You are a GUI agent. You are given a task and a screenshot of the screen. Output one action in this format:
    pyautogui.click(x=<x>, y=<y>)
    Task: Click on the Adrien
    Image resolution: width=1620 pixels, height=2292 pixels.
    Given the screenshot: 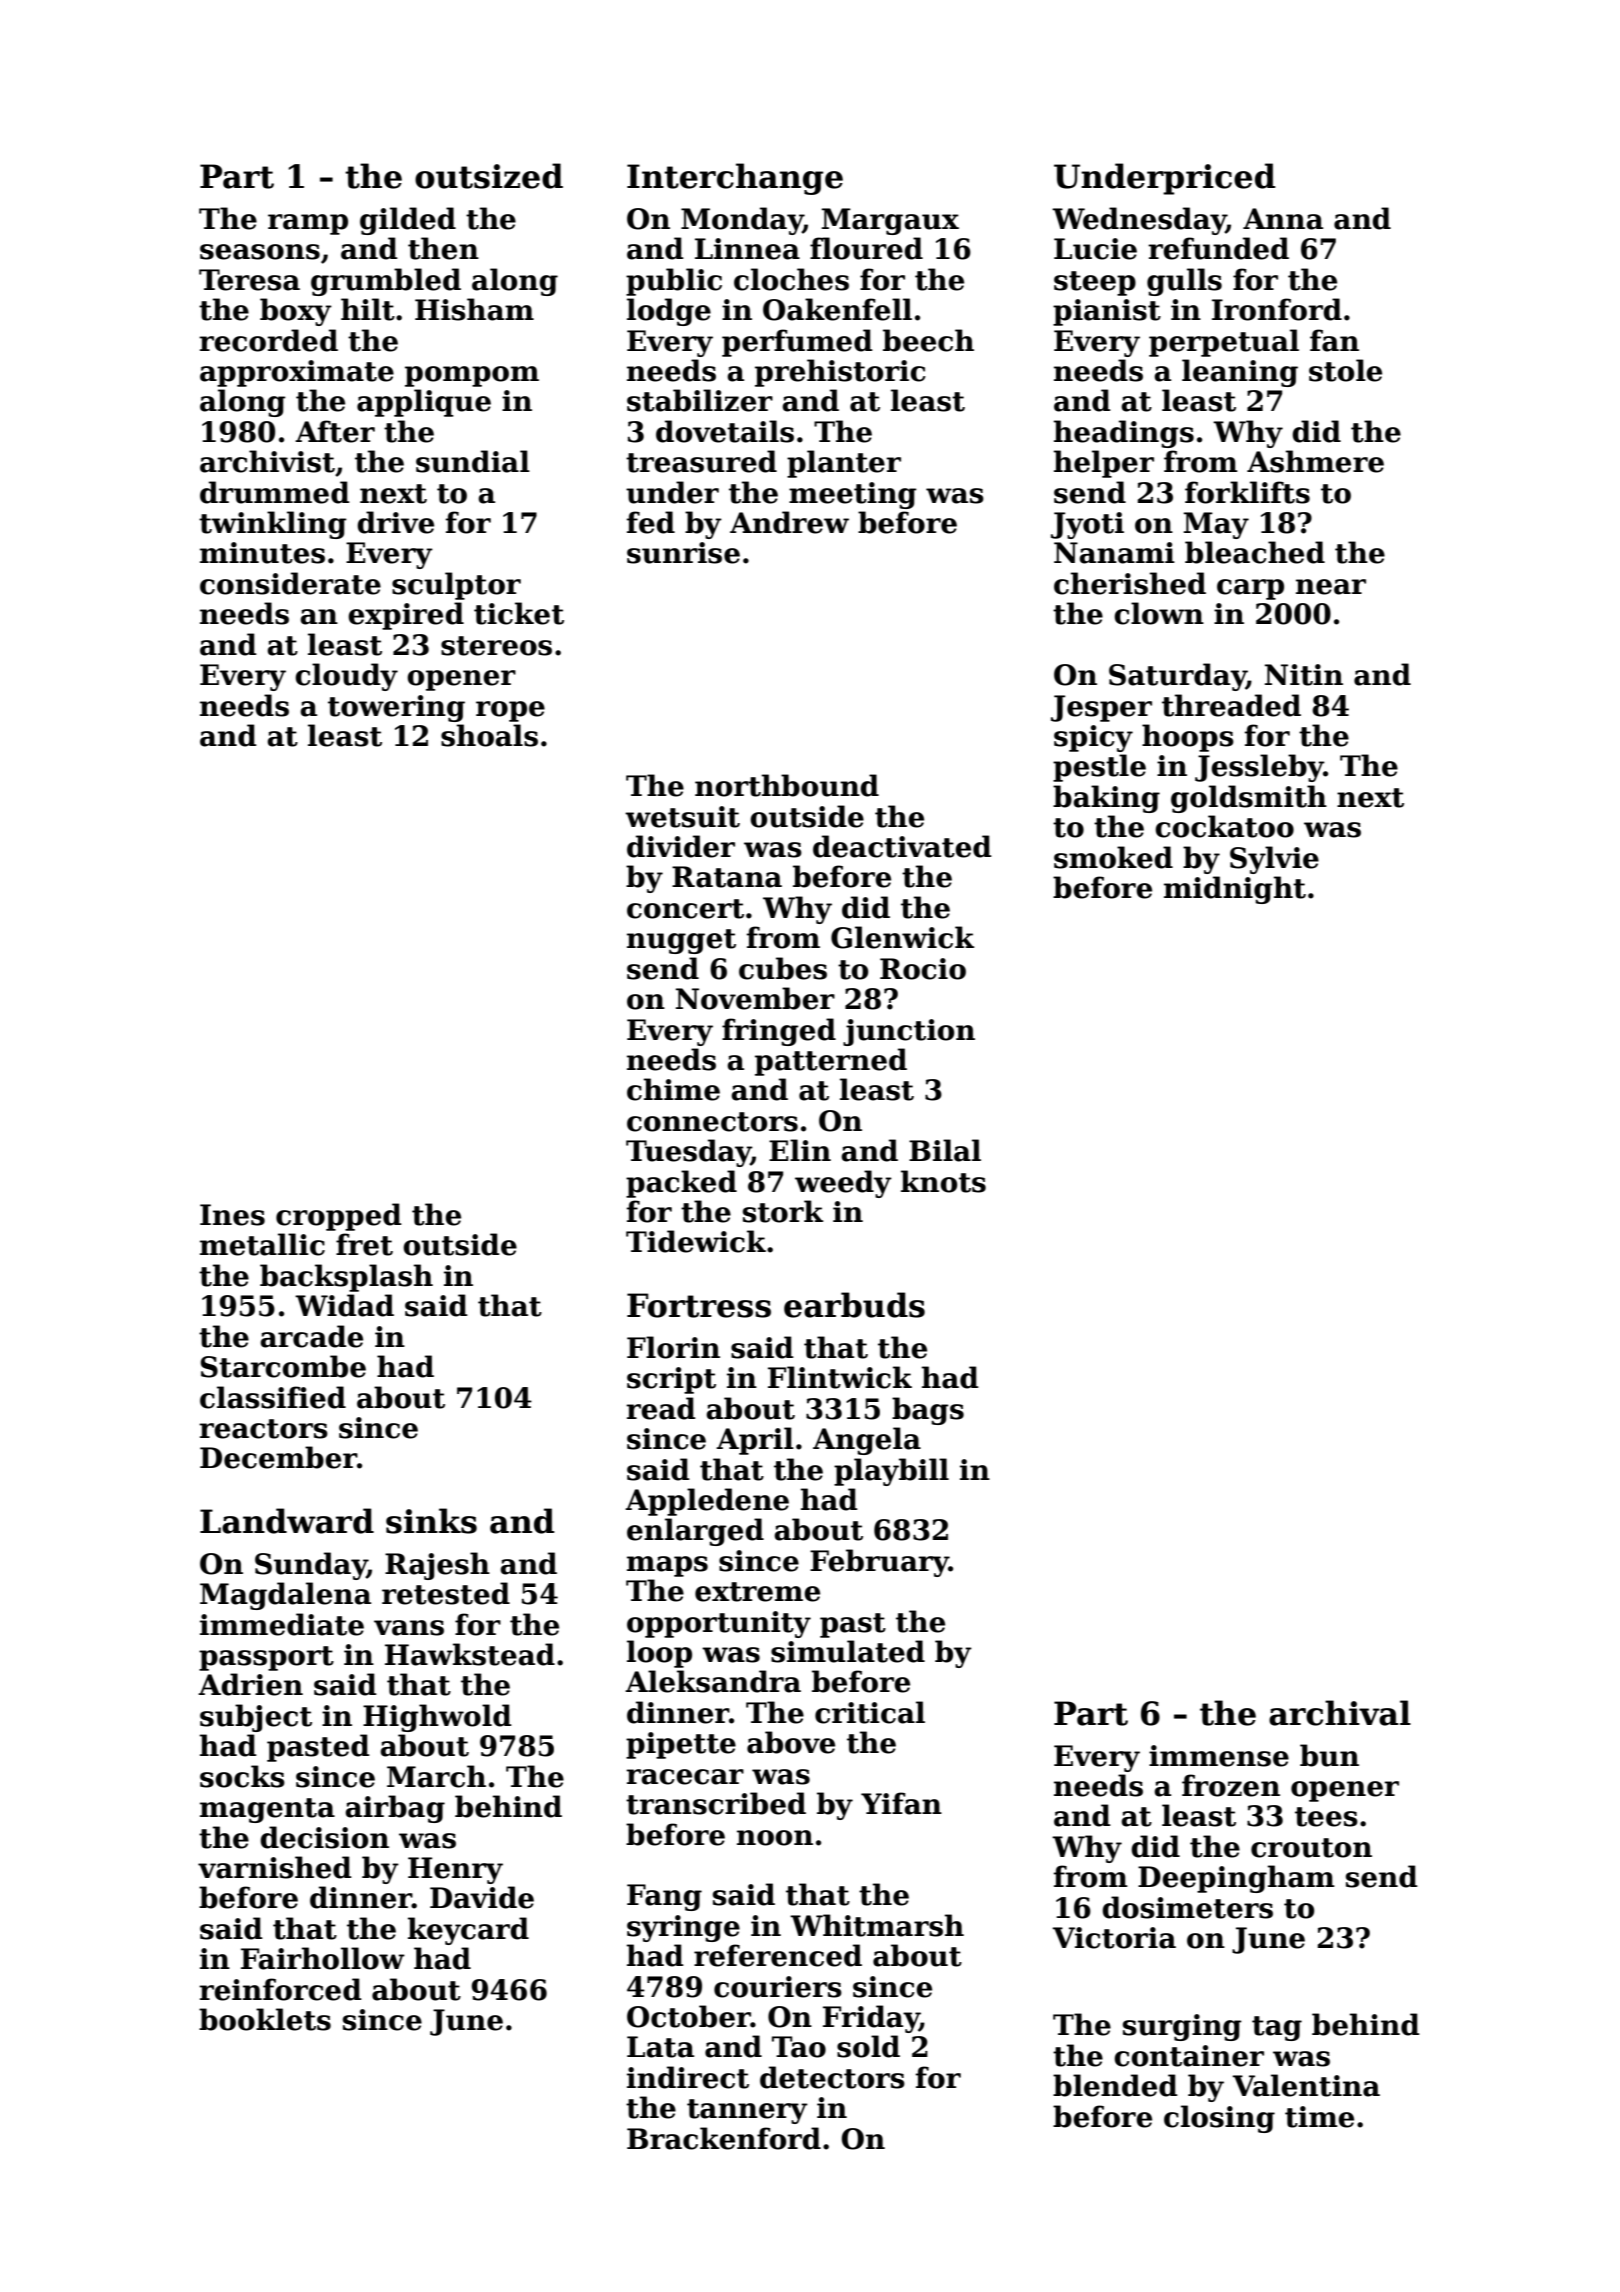 What is the action you would take?
    pyautogui.click(x=250, y=1684)
